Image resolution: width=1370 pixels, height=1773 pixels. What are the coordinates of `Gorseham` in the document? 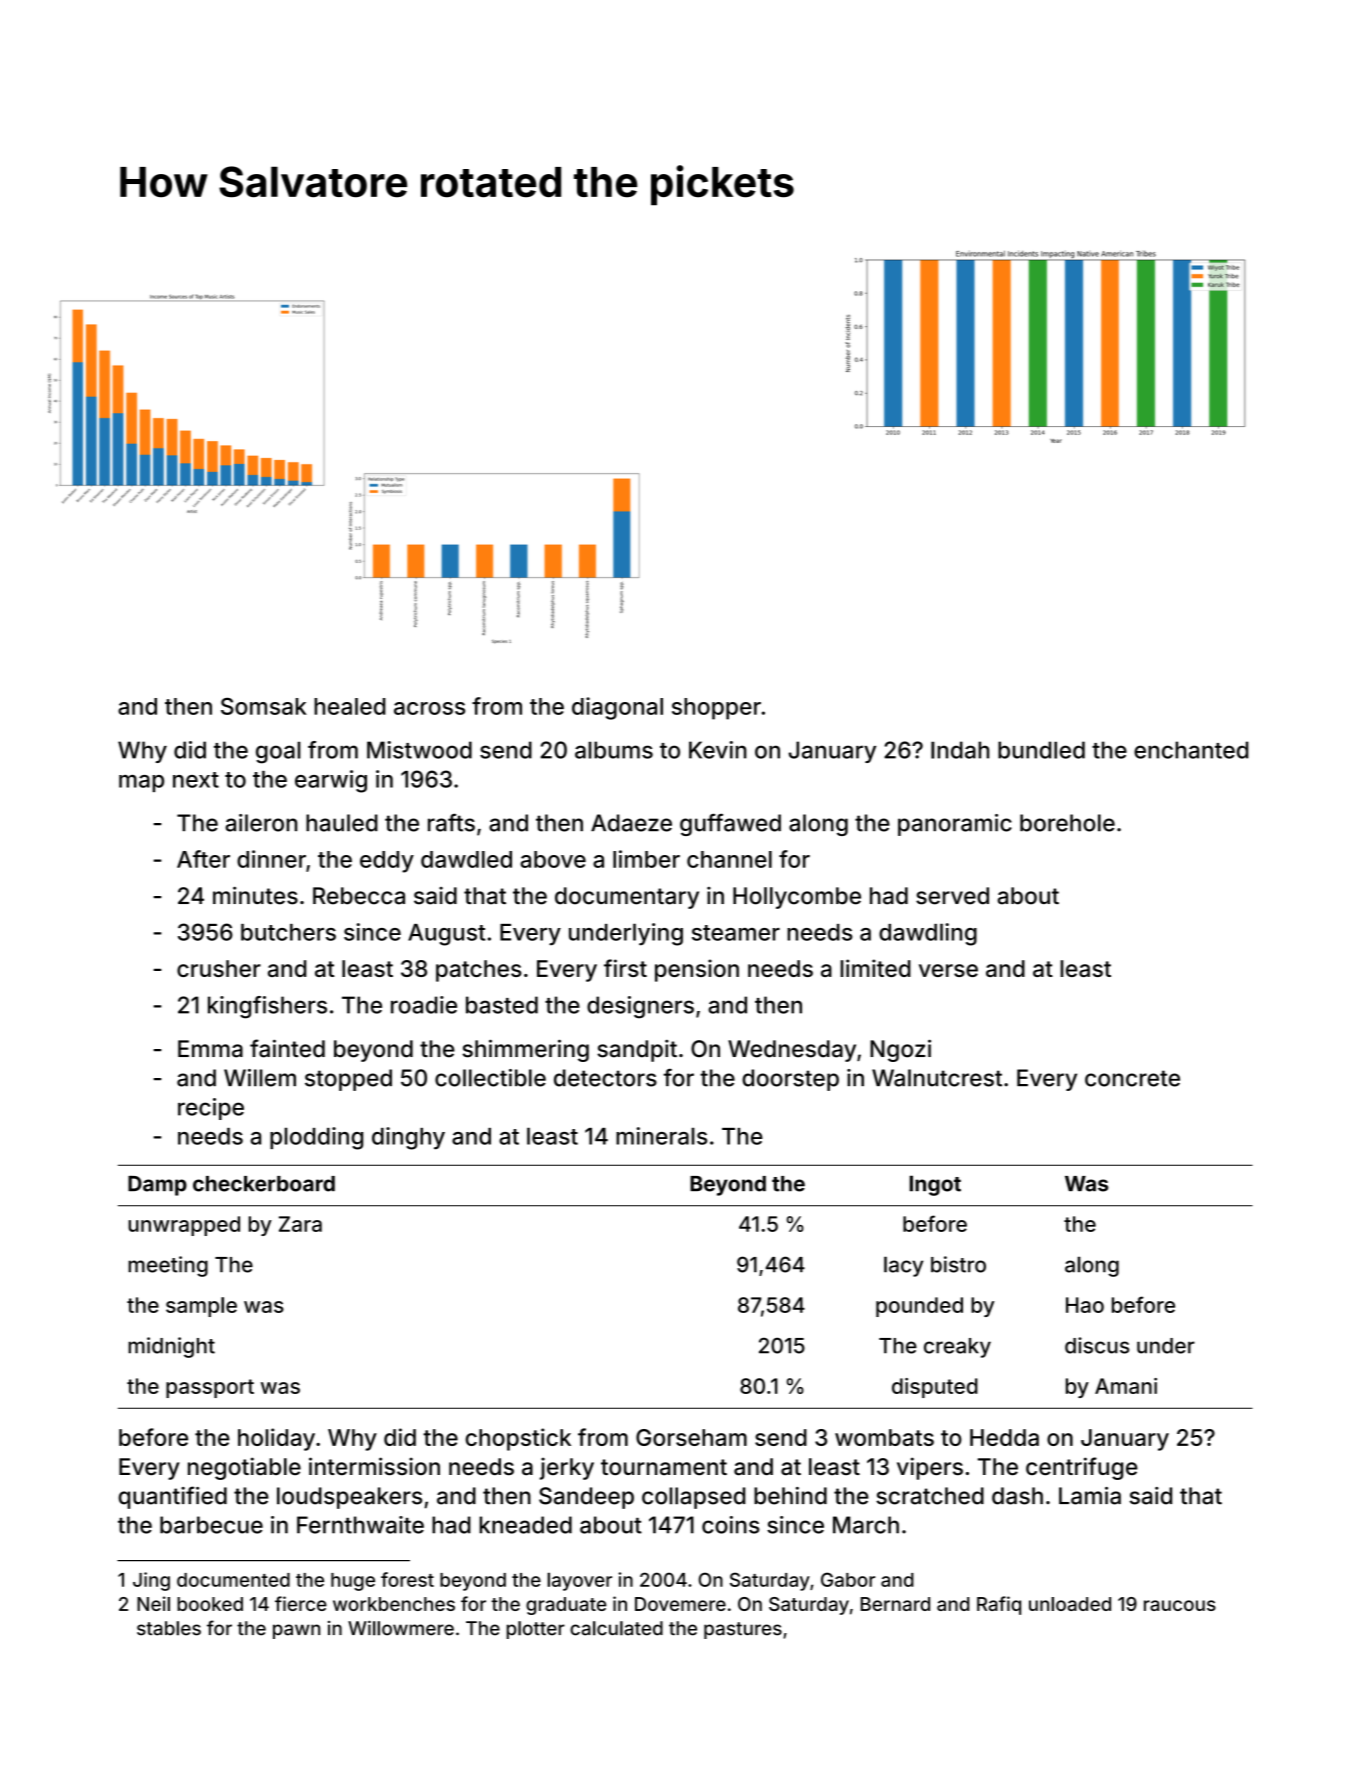 It's located at (691, 1437).
